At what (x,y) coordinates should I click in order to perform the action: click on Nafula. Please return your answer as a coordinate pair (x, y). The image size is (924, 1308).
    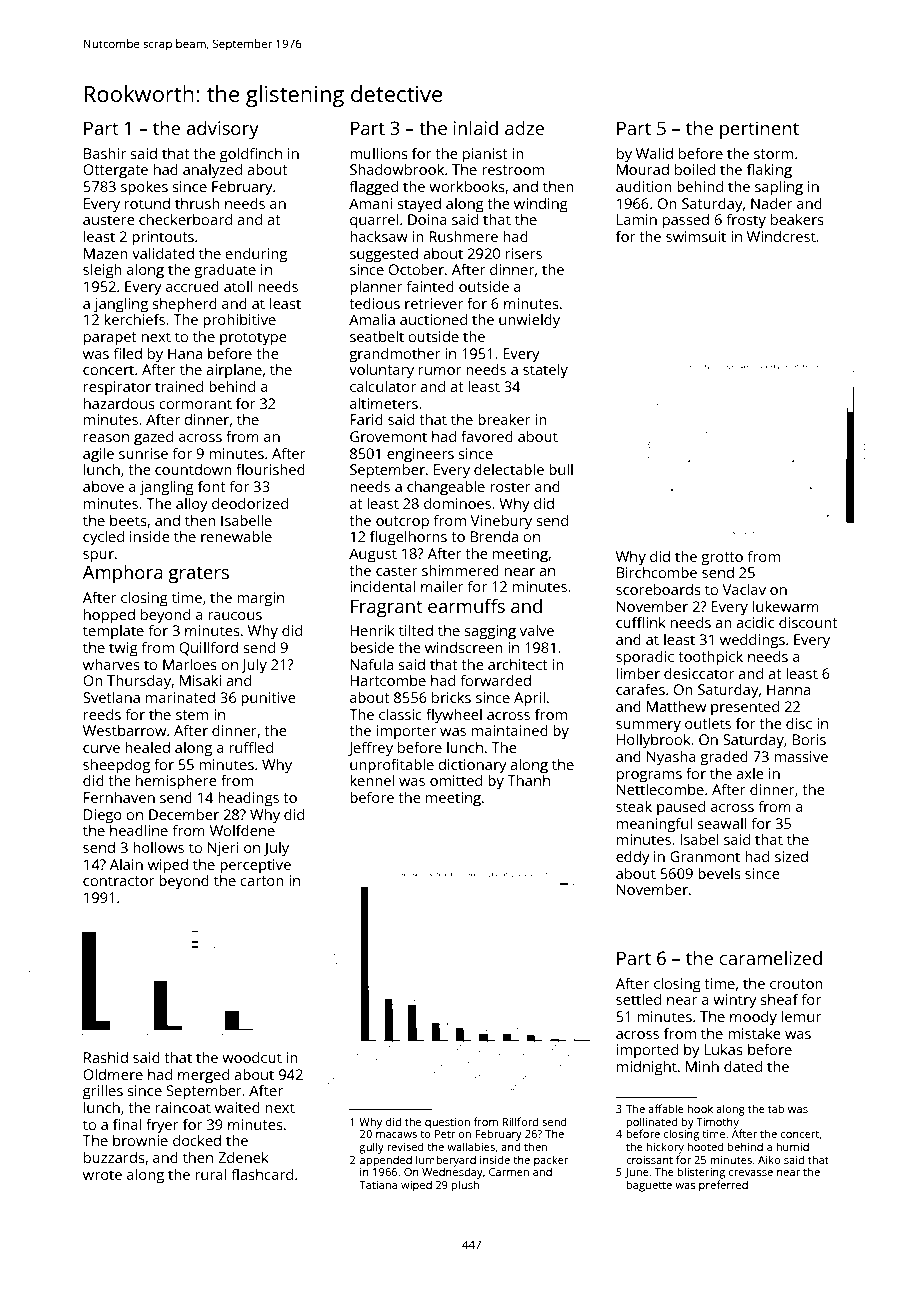
    Looking at the image, I should click on (371, 664).
